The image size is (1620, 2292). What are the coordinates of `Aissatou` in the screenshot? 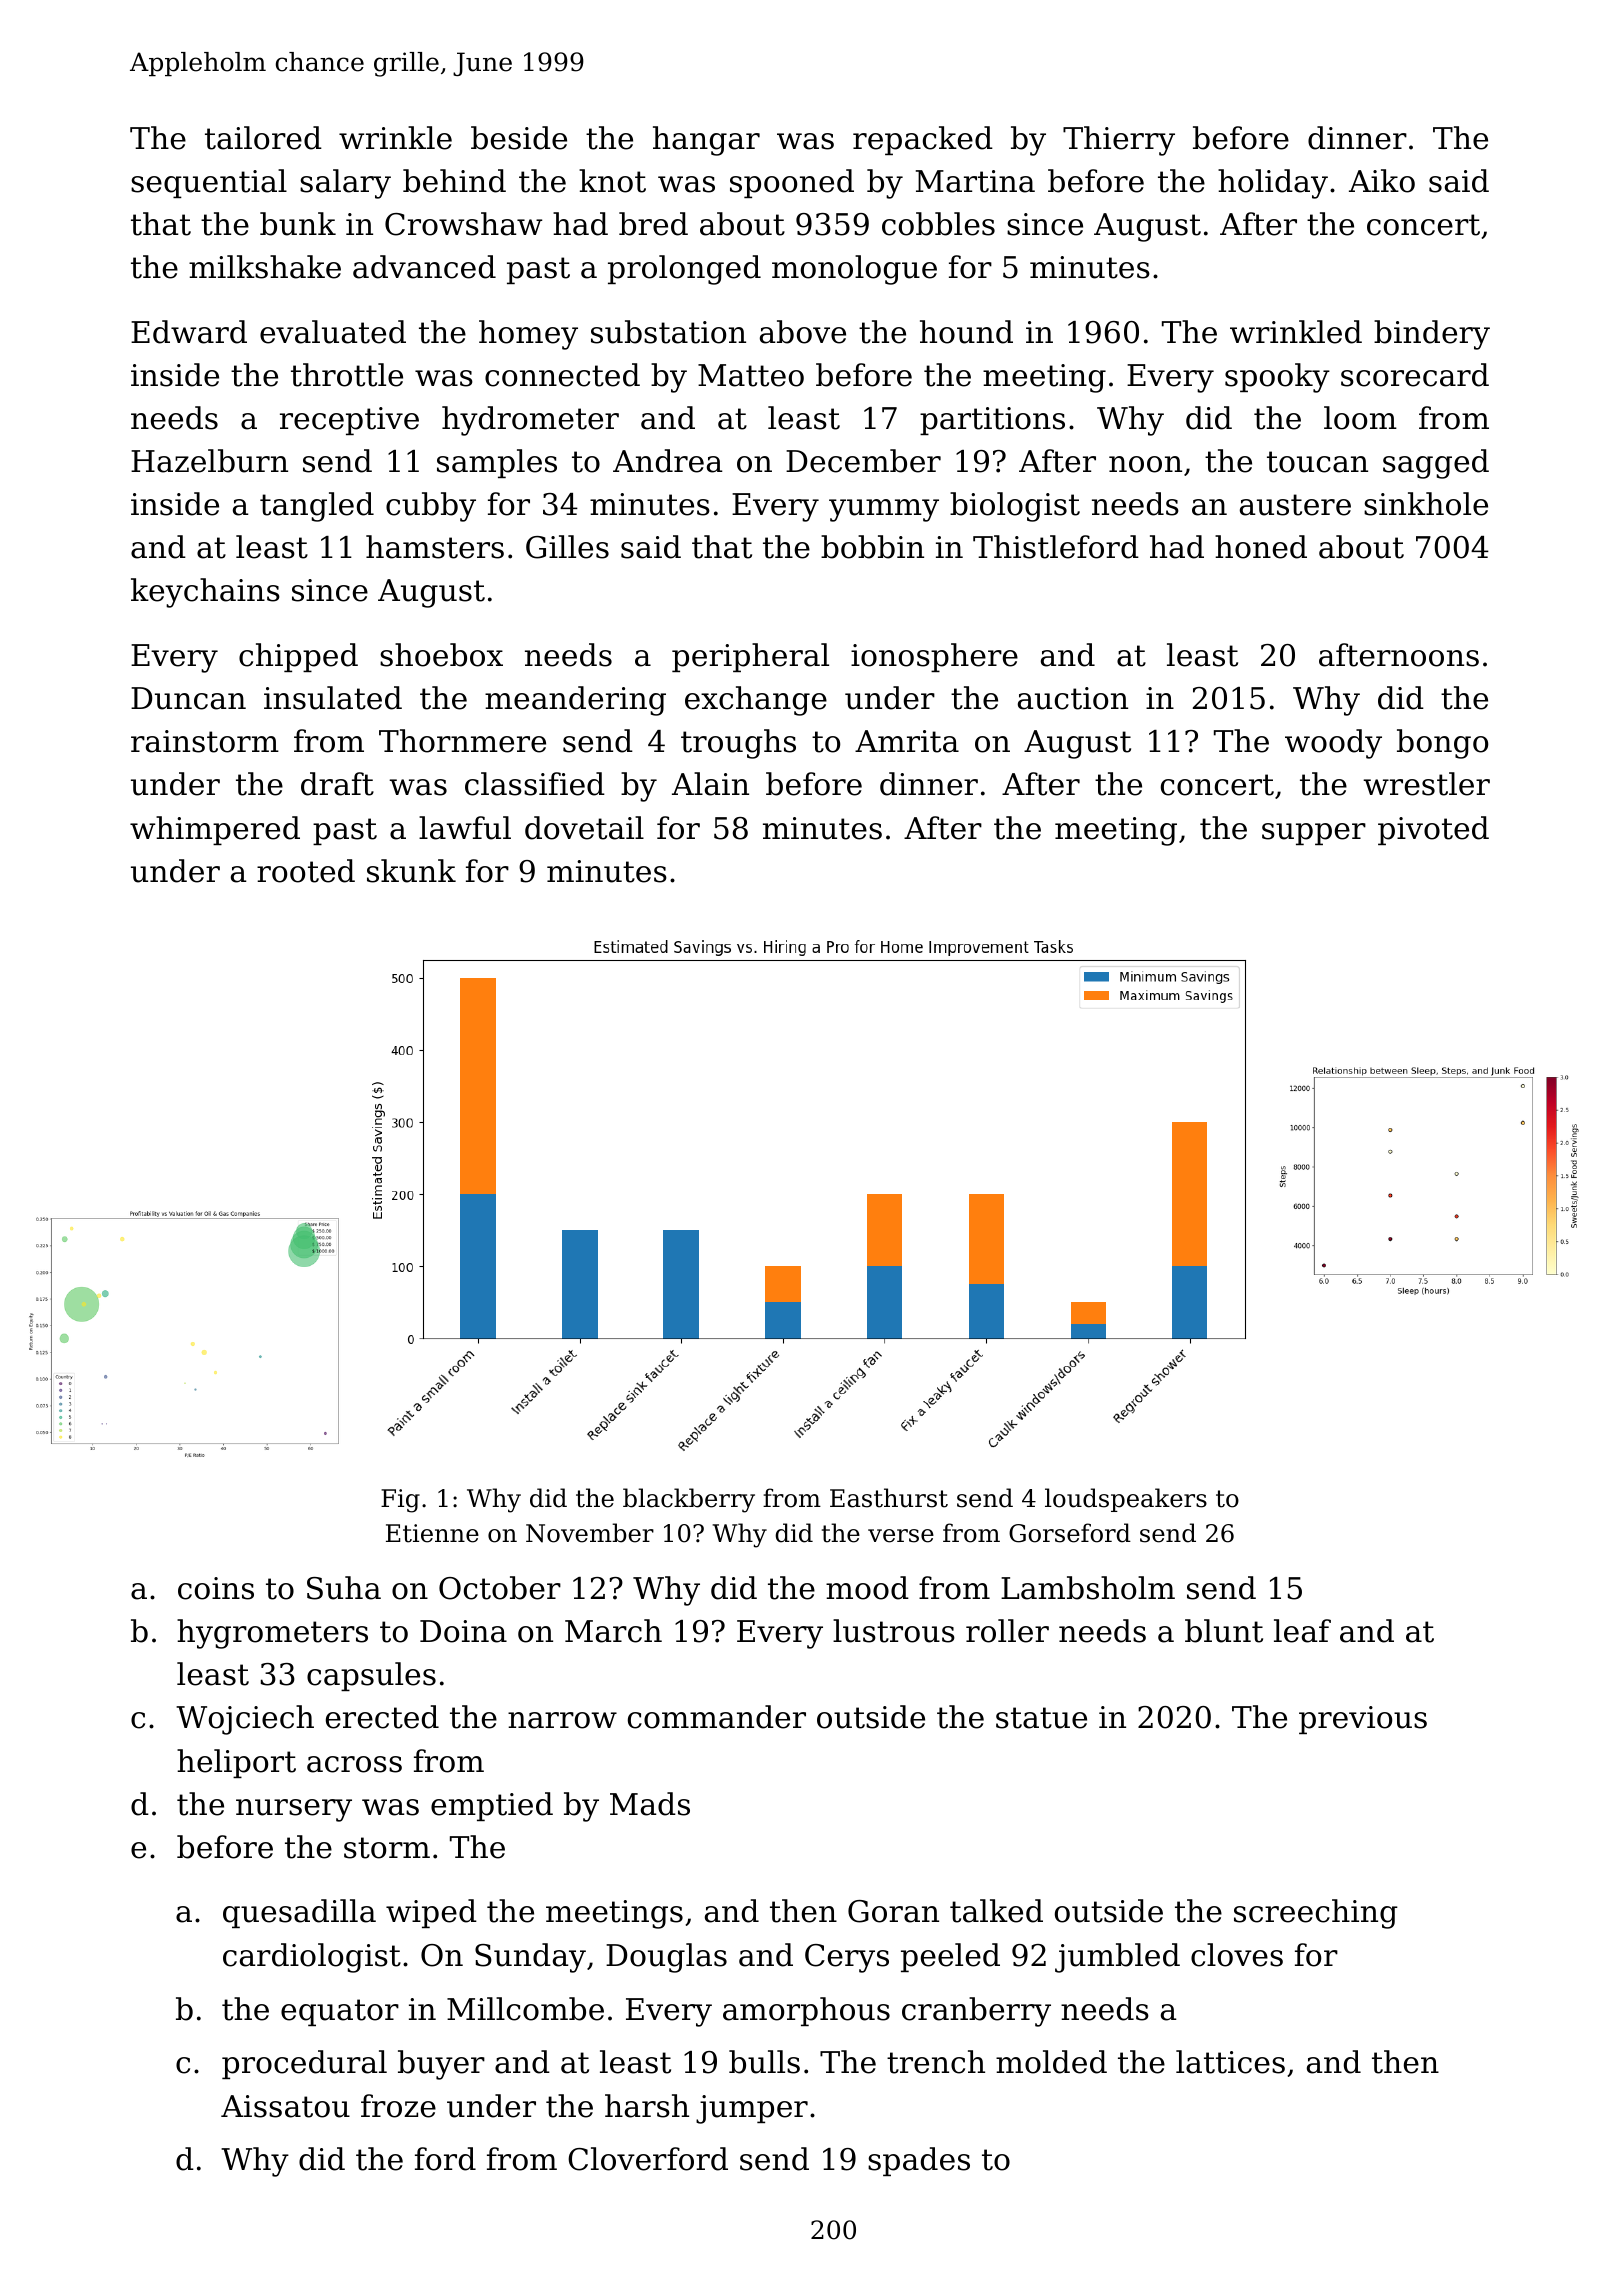 It's located at (285, 2106).
